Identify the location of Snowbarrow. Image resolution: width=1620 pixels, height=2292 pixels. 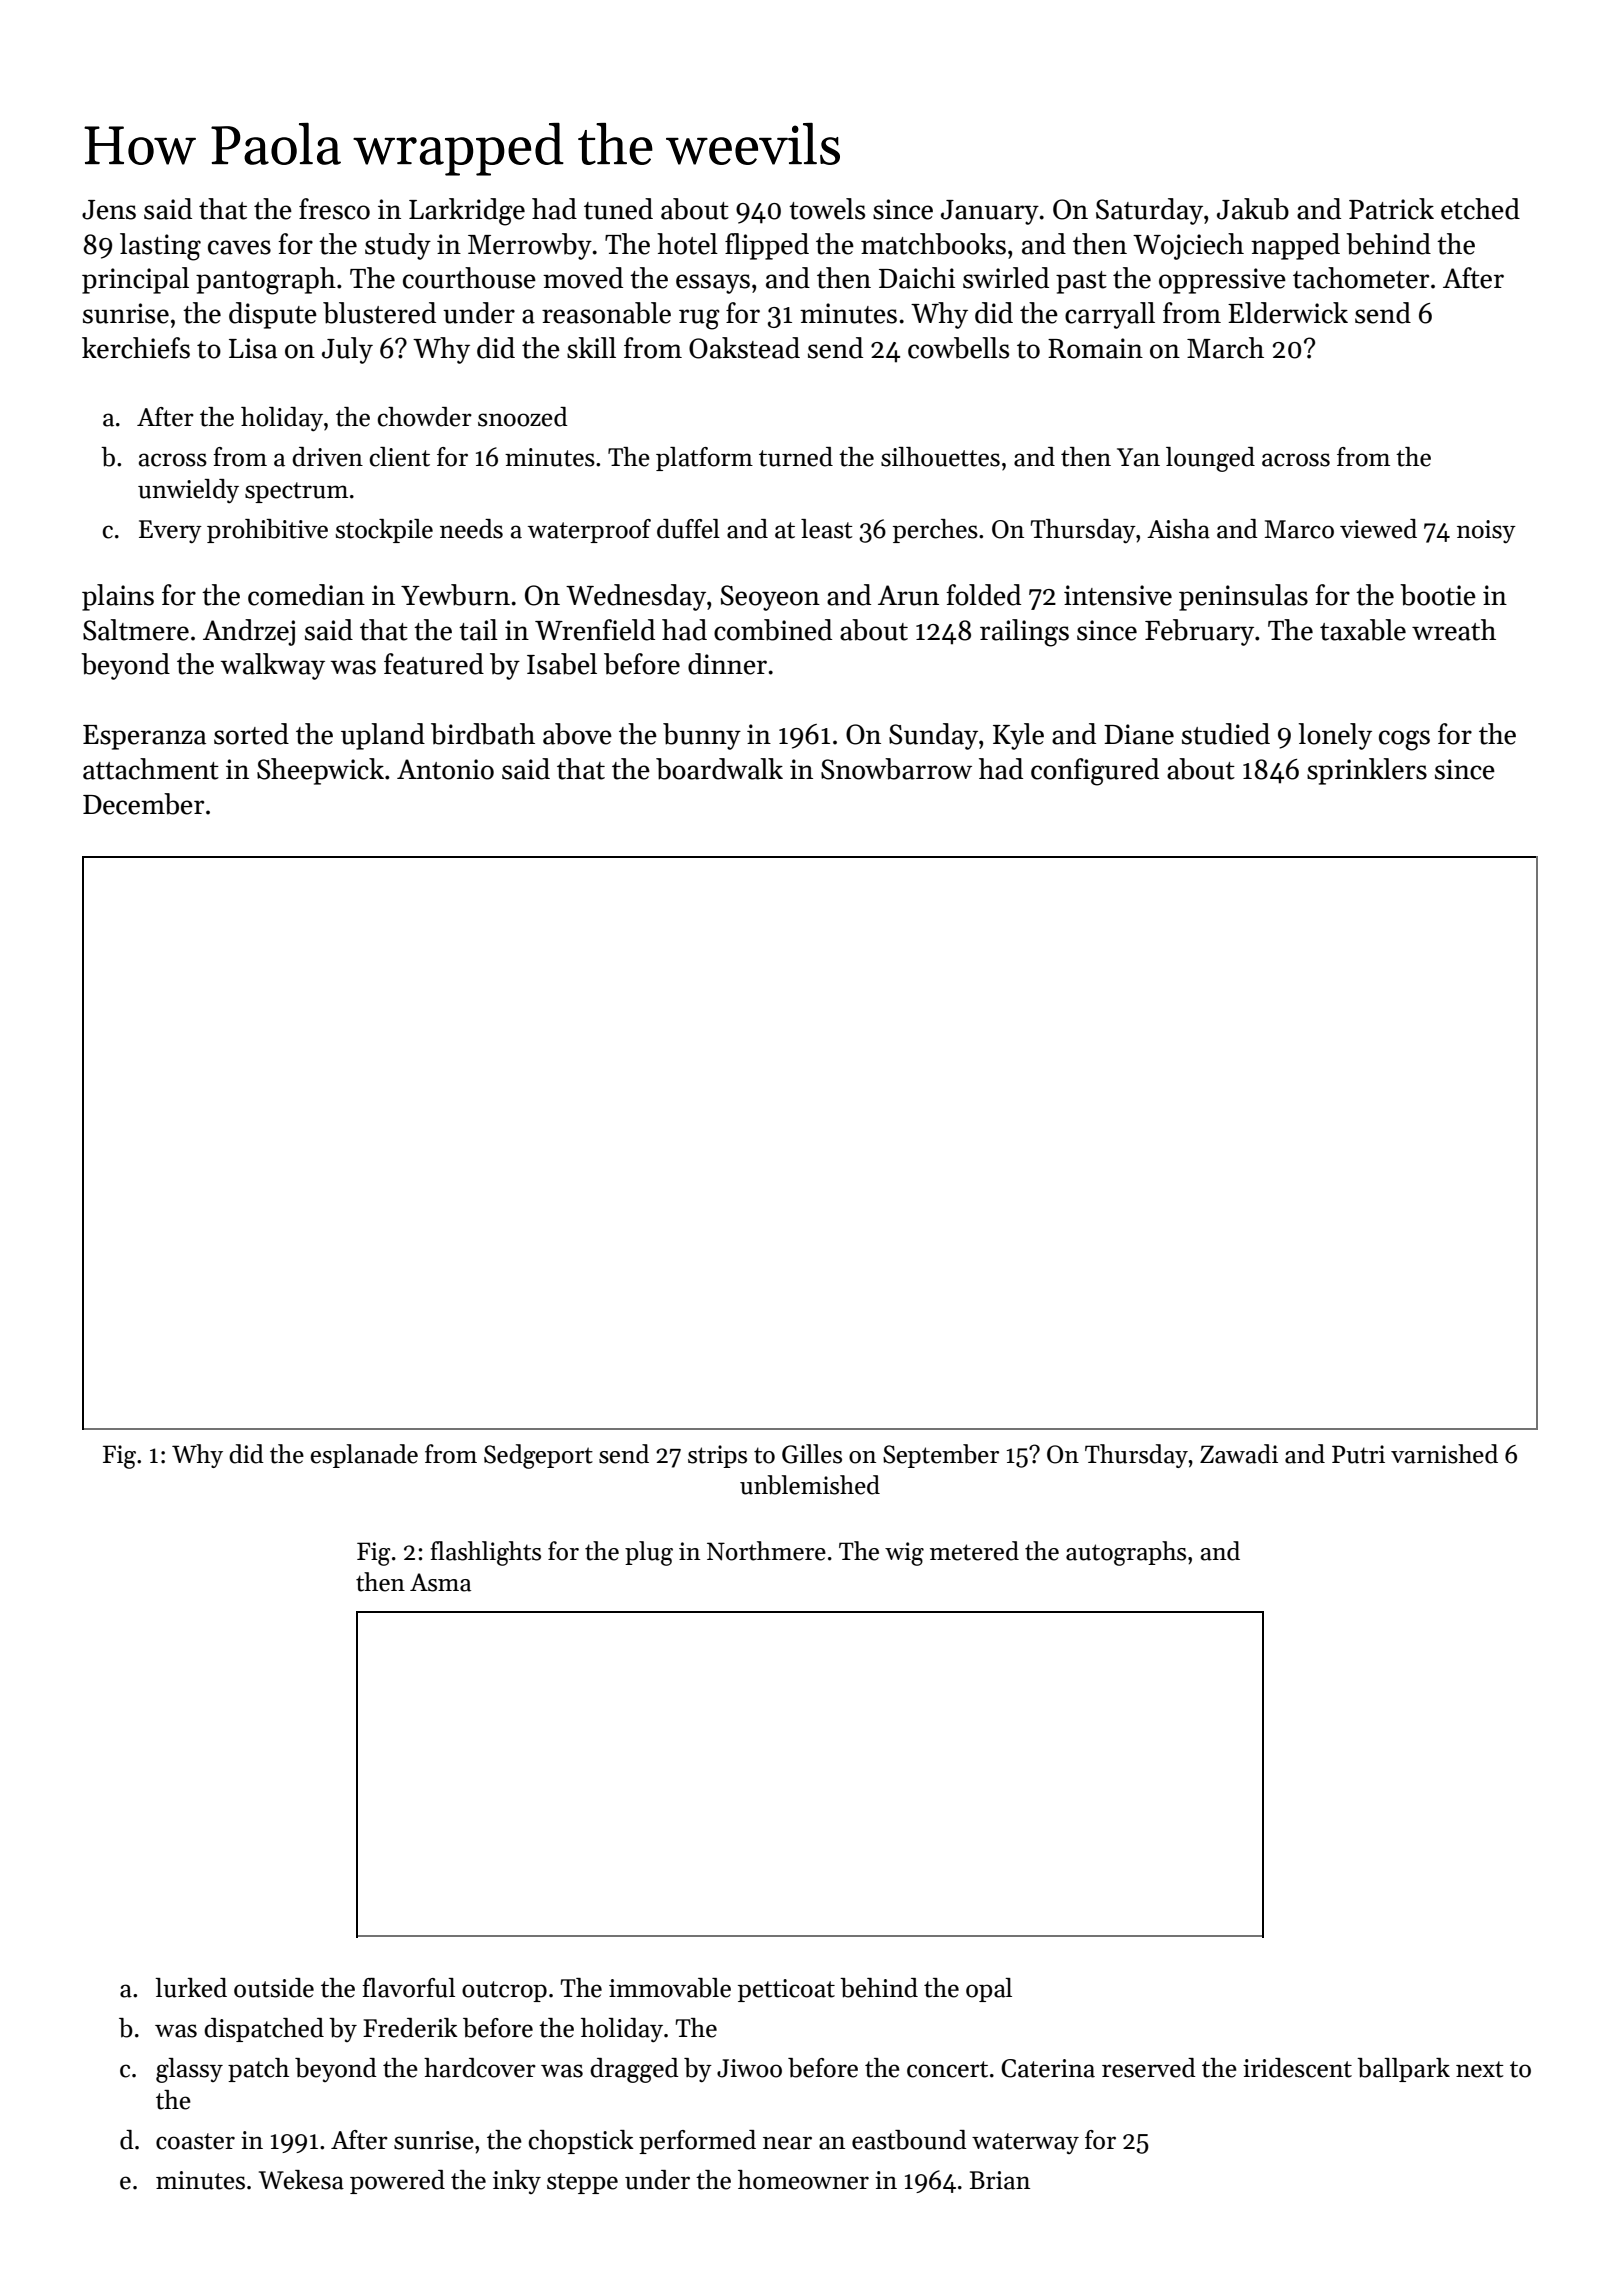
(896, 769).
